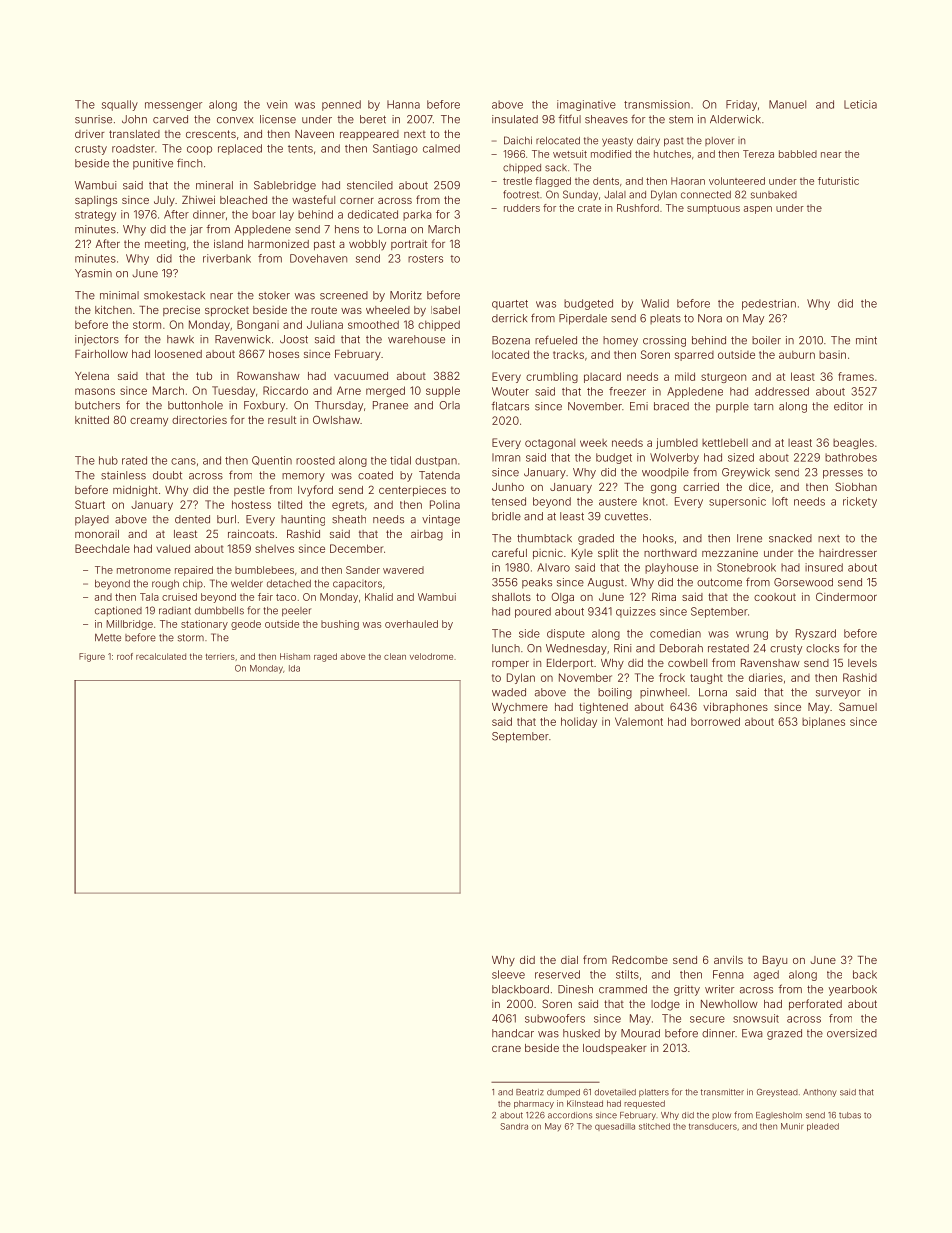 The height and width of the screenshot is (1233, 952). Describe the element at coordinates (509, 692) in the screenshot. I see `waded` at that location.
